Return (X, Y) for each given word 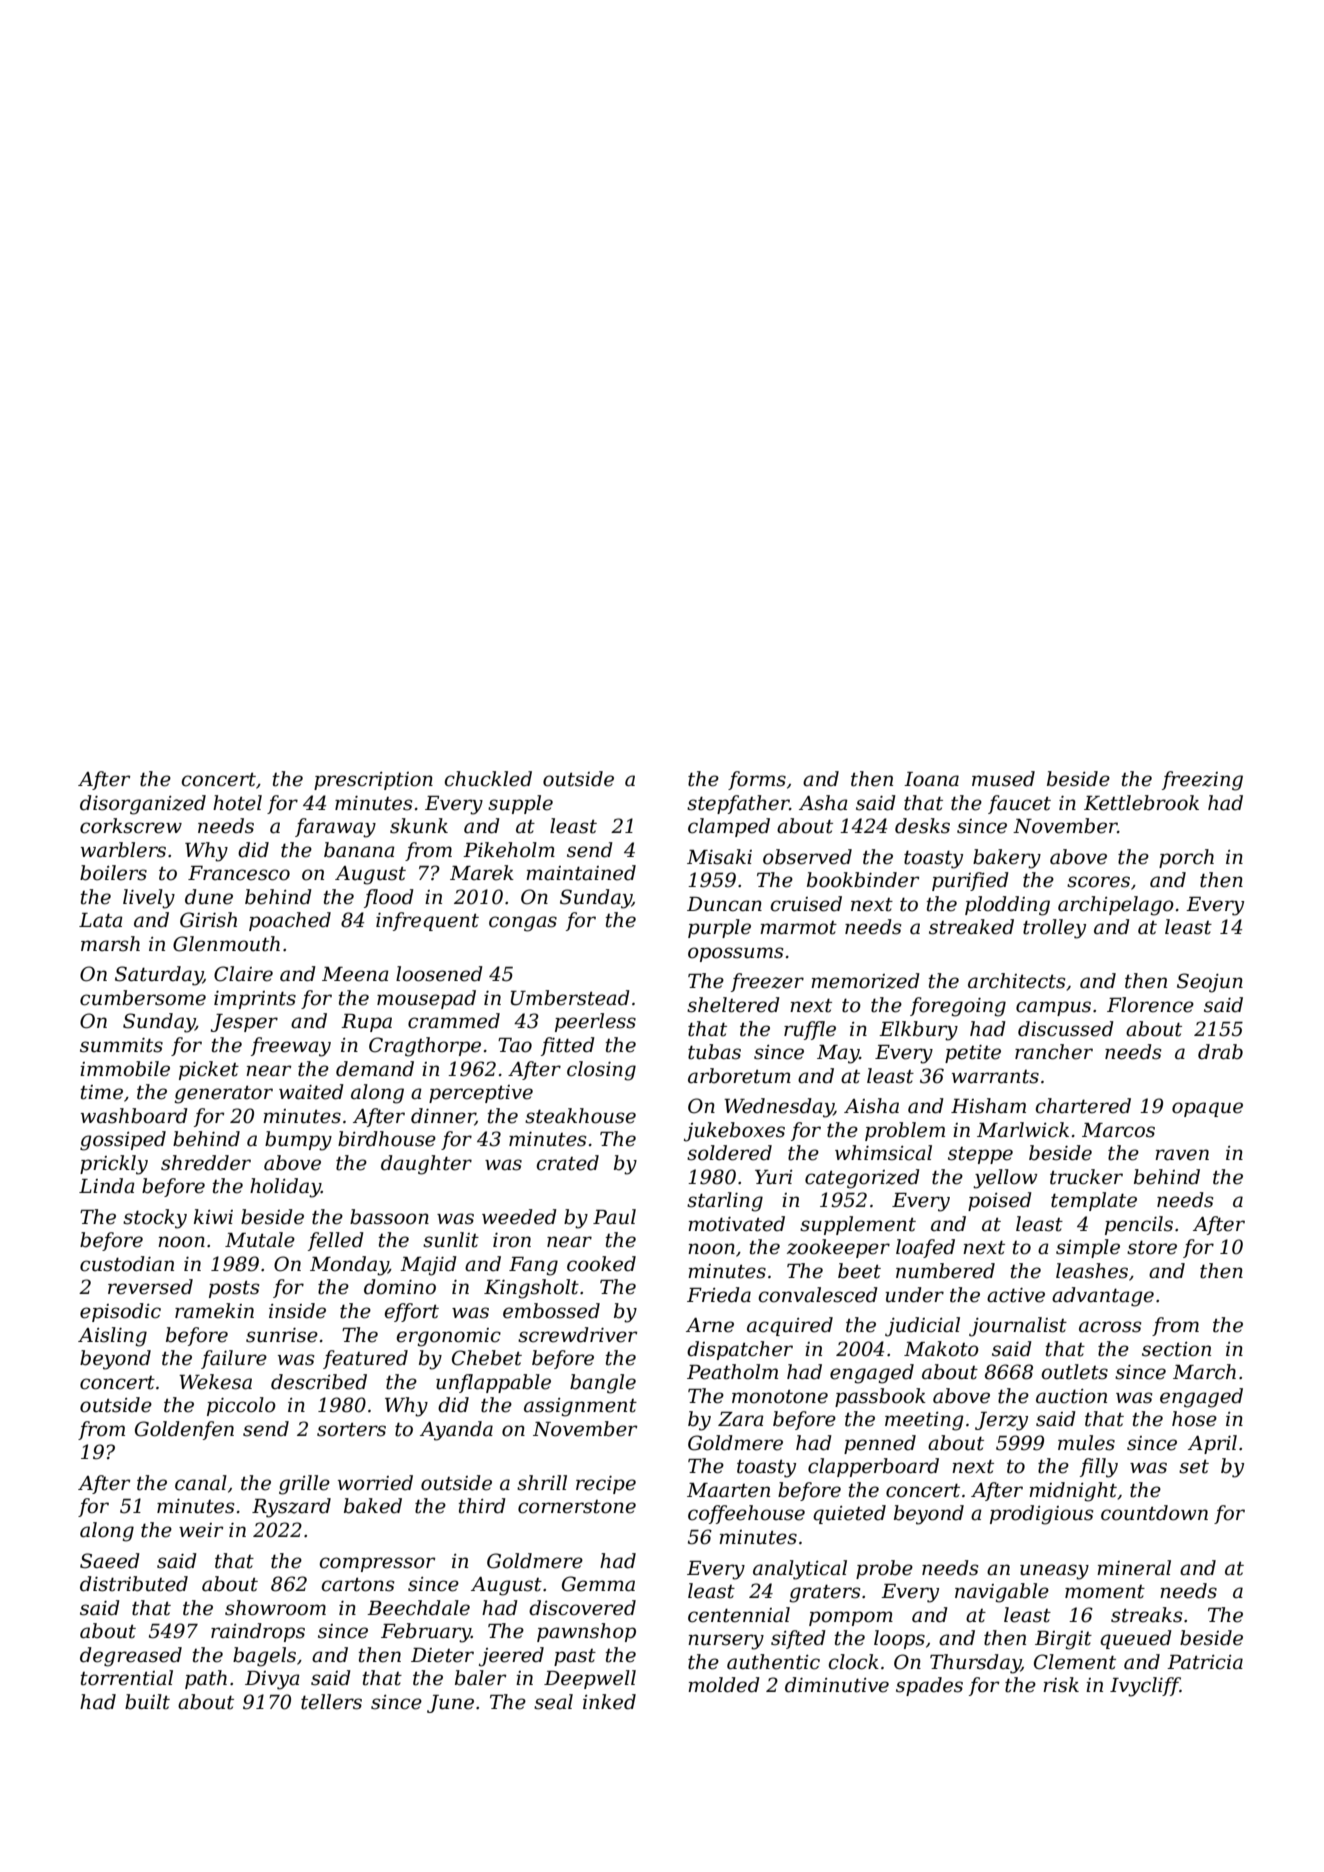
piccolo (241, 1406)
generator (224, 1095)
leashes (1092, 1271)
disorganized (143, 805)
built (147, 1702)
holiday (285, 1188)
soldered (729, 1153)
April (1212, 1444)
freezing (1202, 781)
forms (757, 780)
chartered (1083, 1106)
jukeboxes (734, 1132)
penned (880, 1444)
